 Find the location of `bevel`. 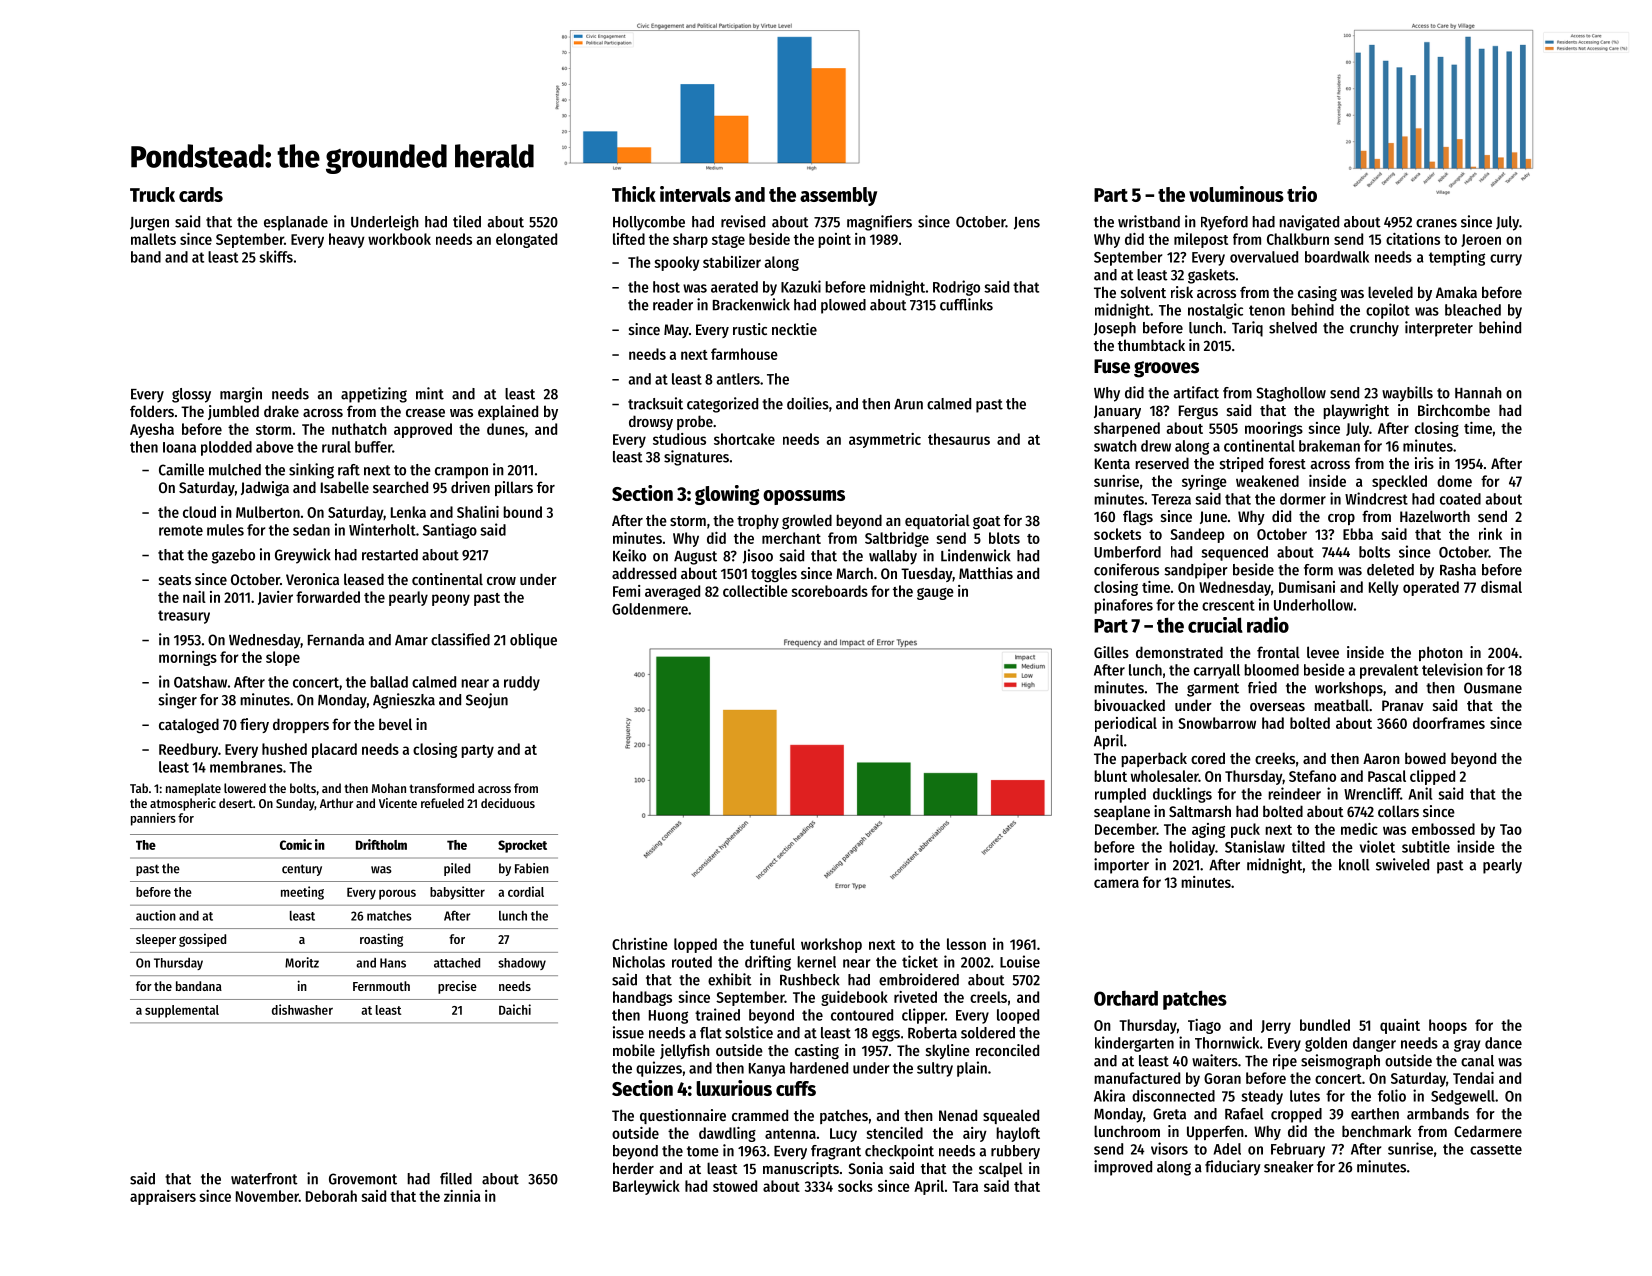

bevel is located at coordinates (395, 724).
